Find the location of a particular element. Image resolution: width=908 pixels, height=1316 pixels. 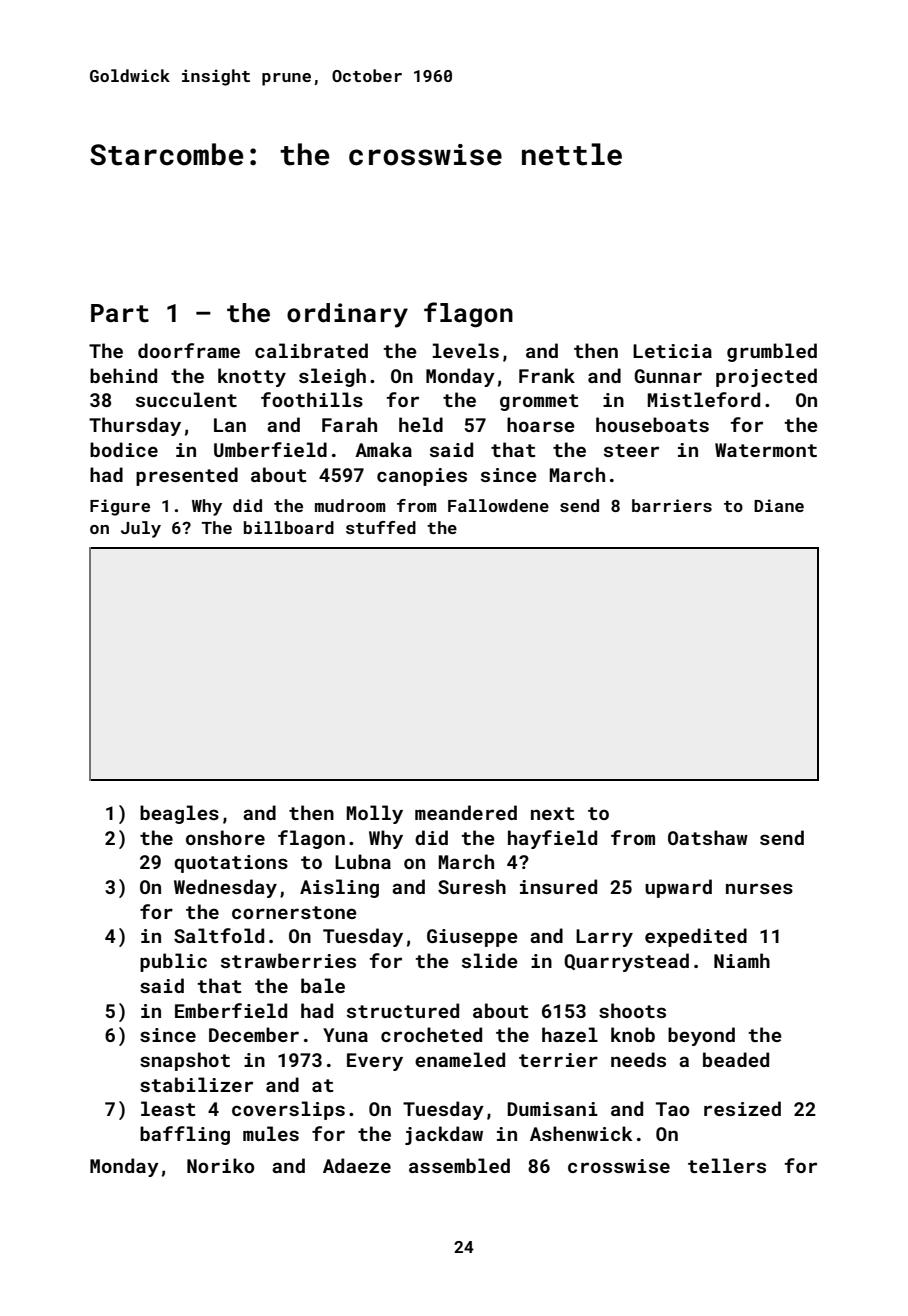

beagles is located at coordinates (179, 814).
